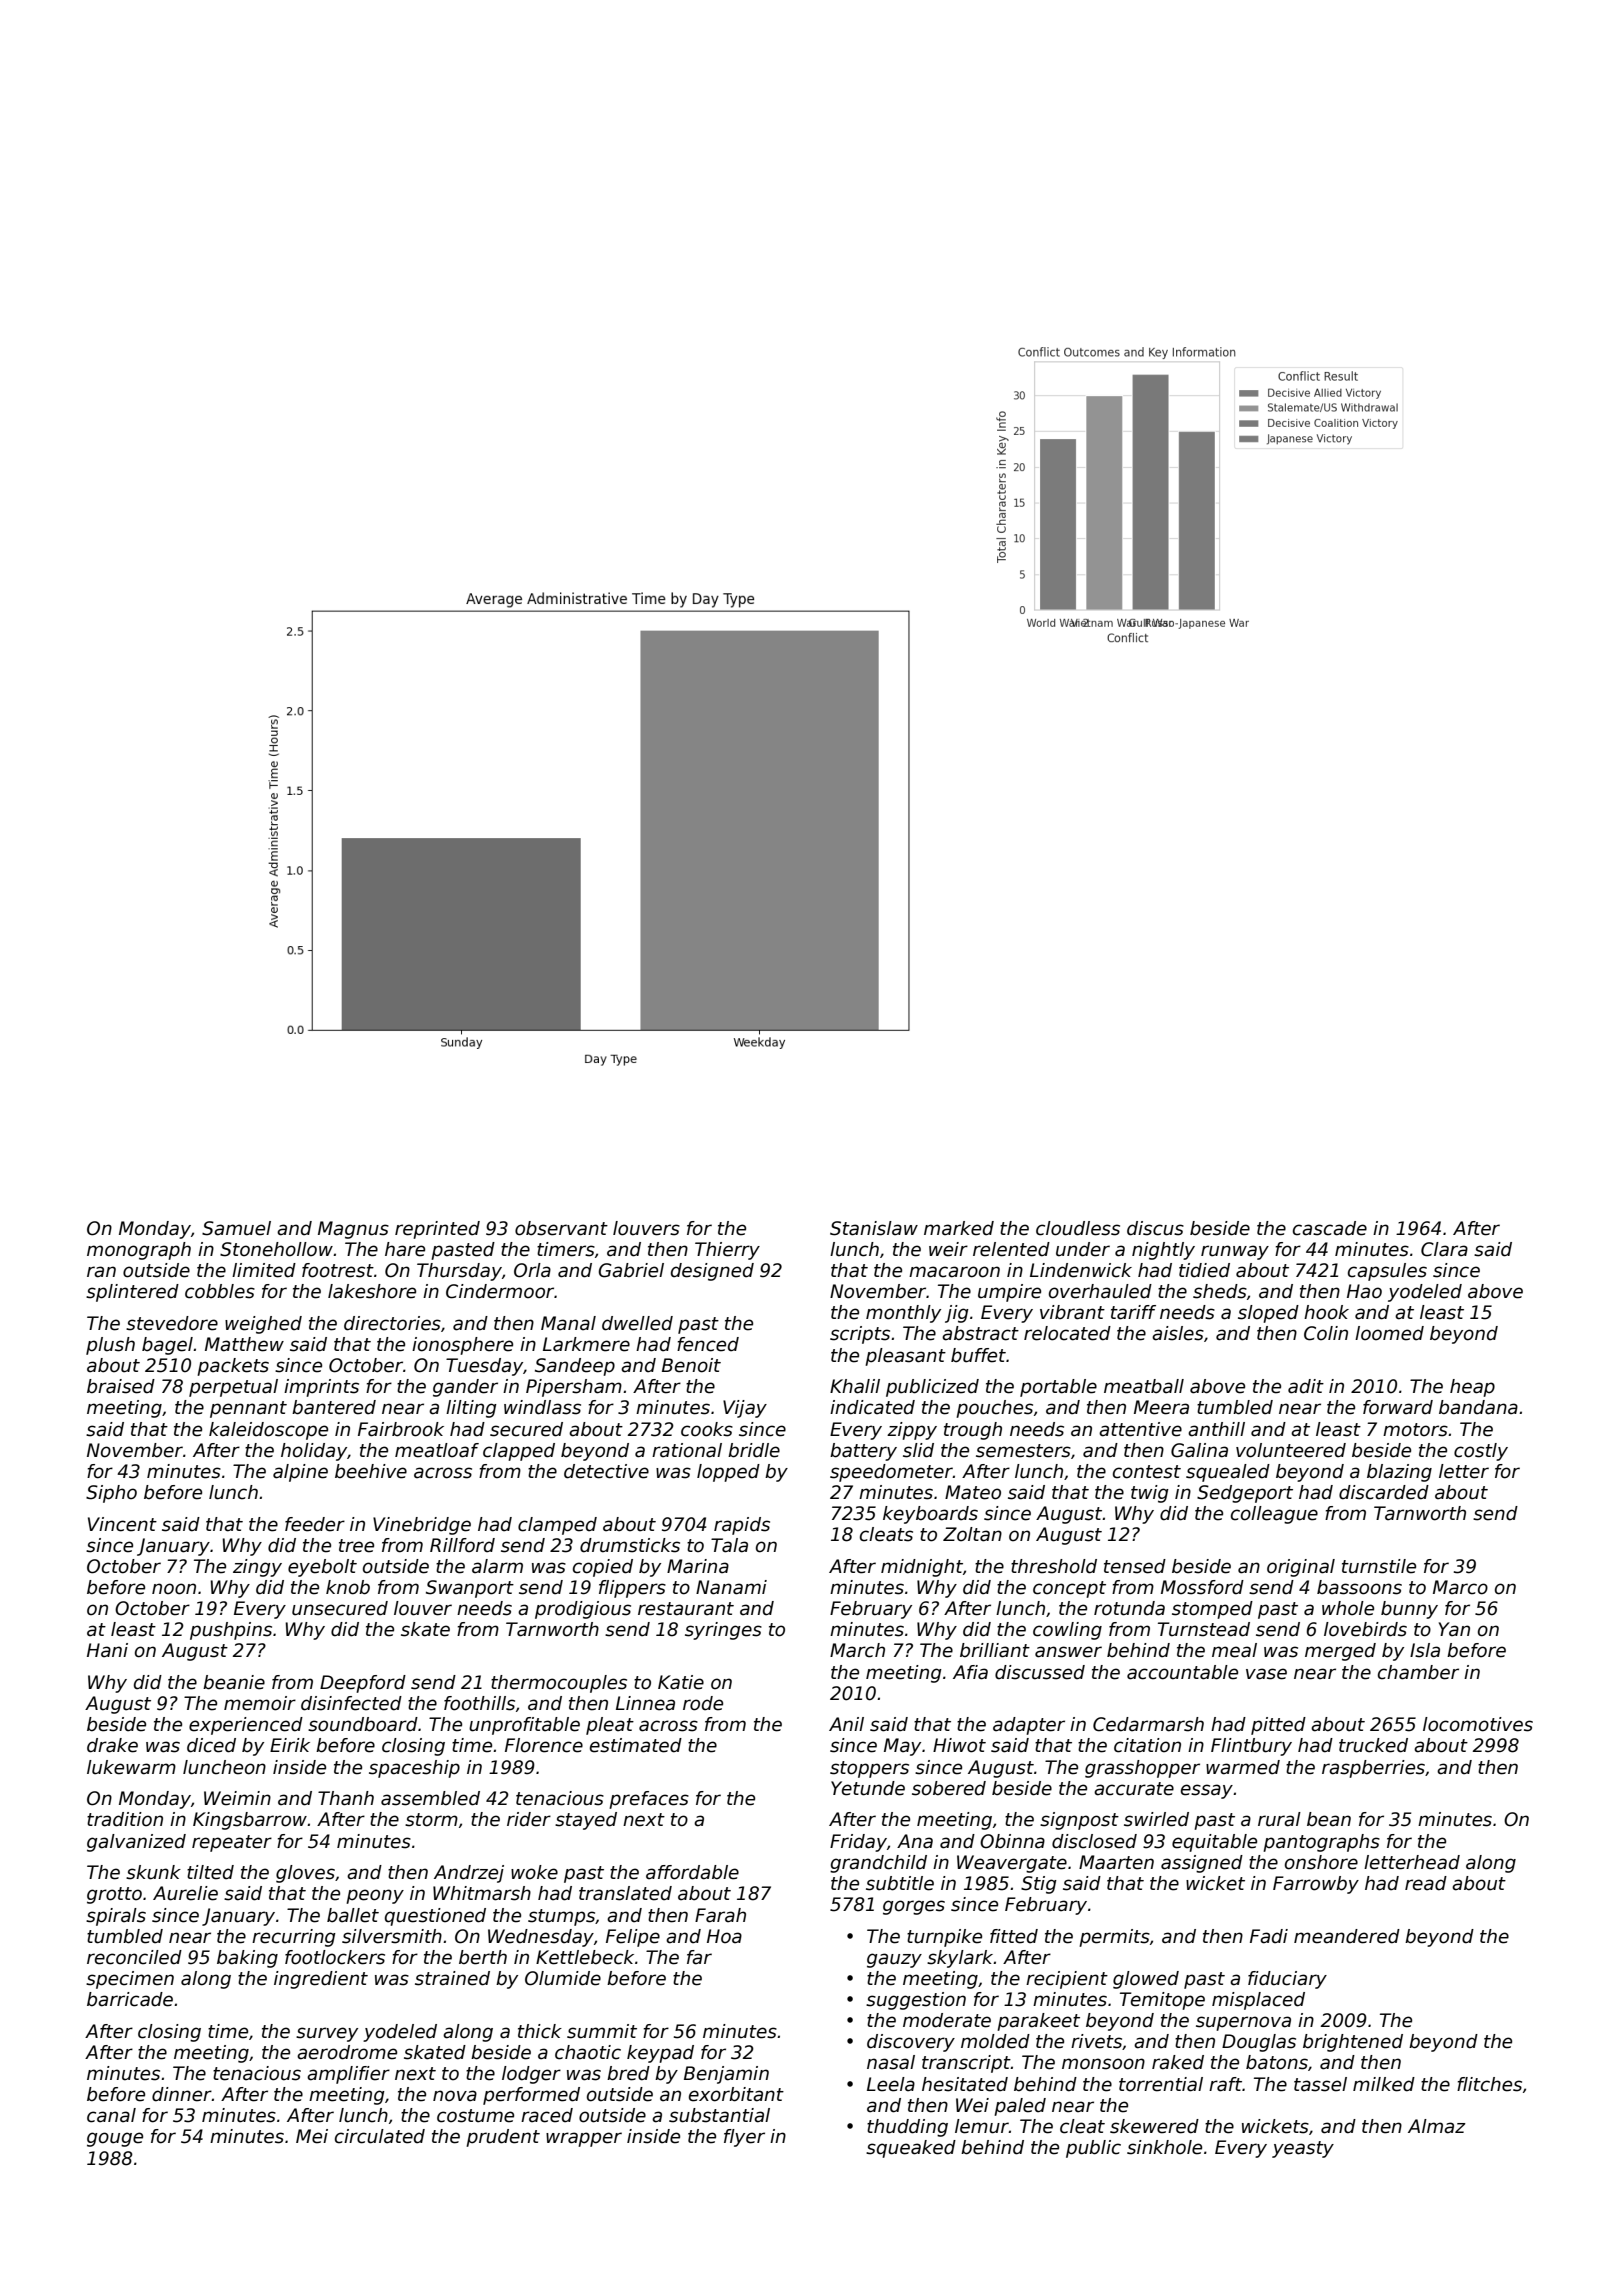  What do you see at coordinates (111, 1494) in the image?
I see `Sipho` at bounding box center [111, 1494].
